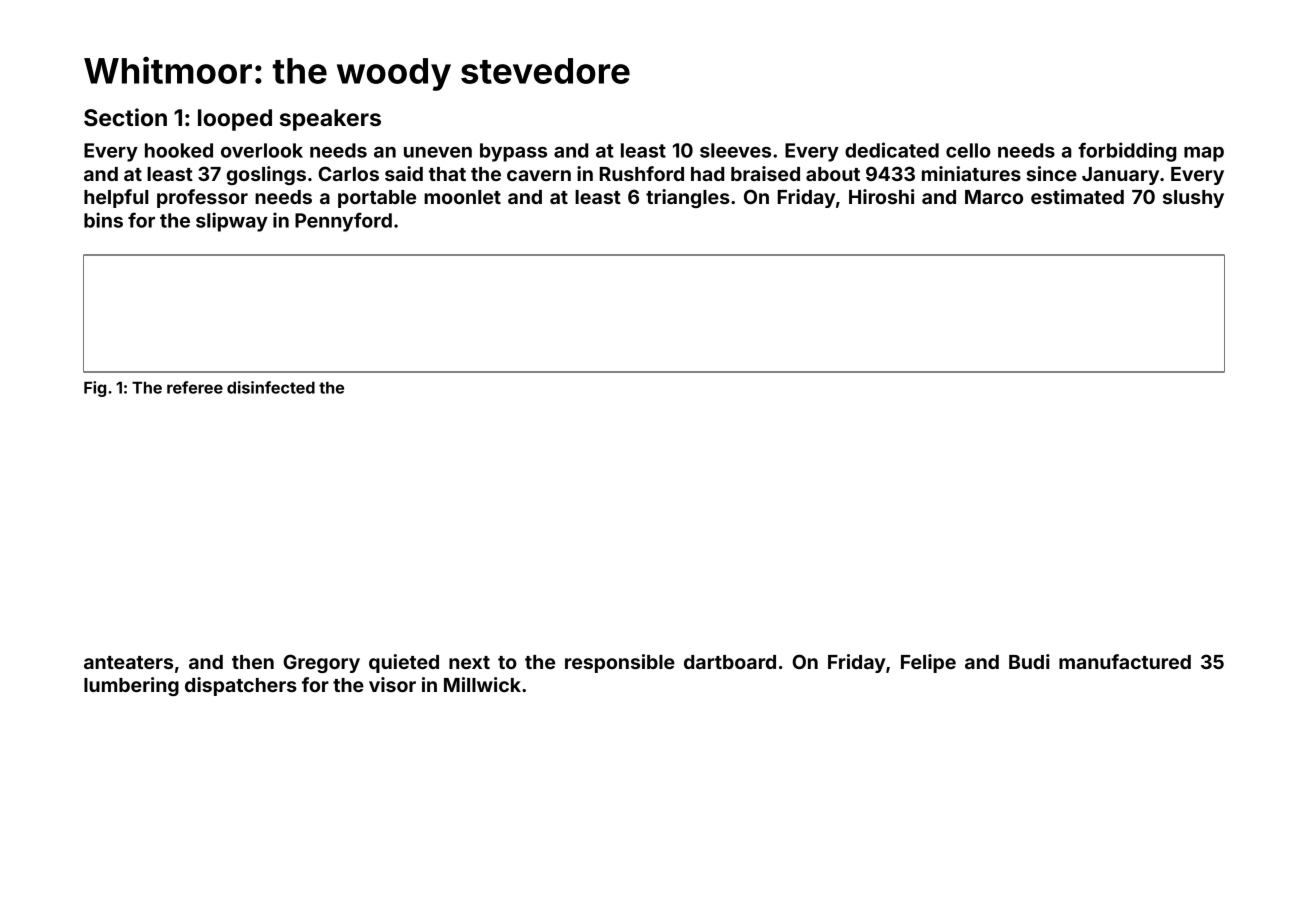 This document has width=1308, height=924. What do you see at coordinates (1029, 661) in the document?
I see `Budi` at bounding box center [1029, 661].
